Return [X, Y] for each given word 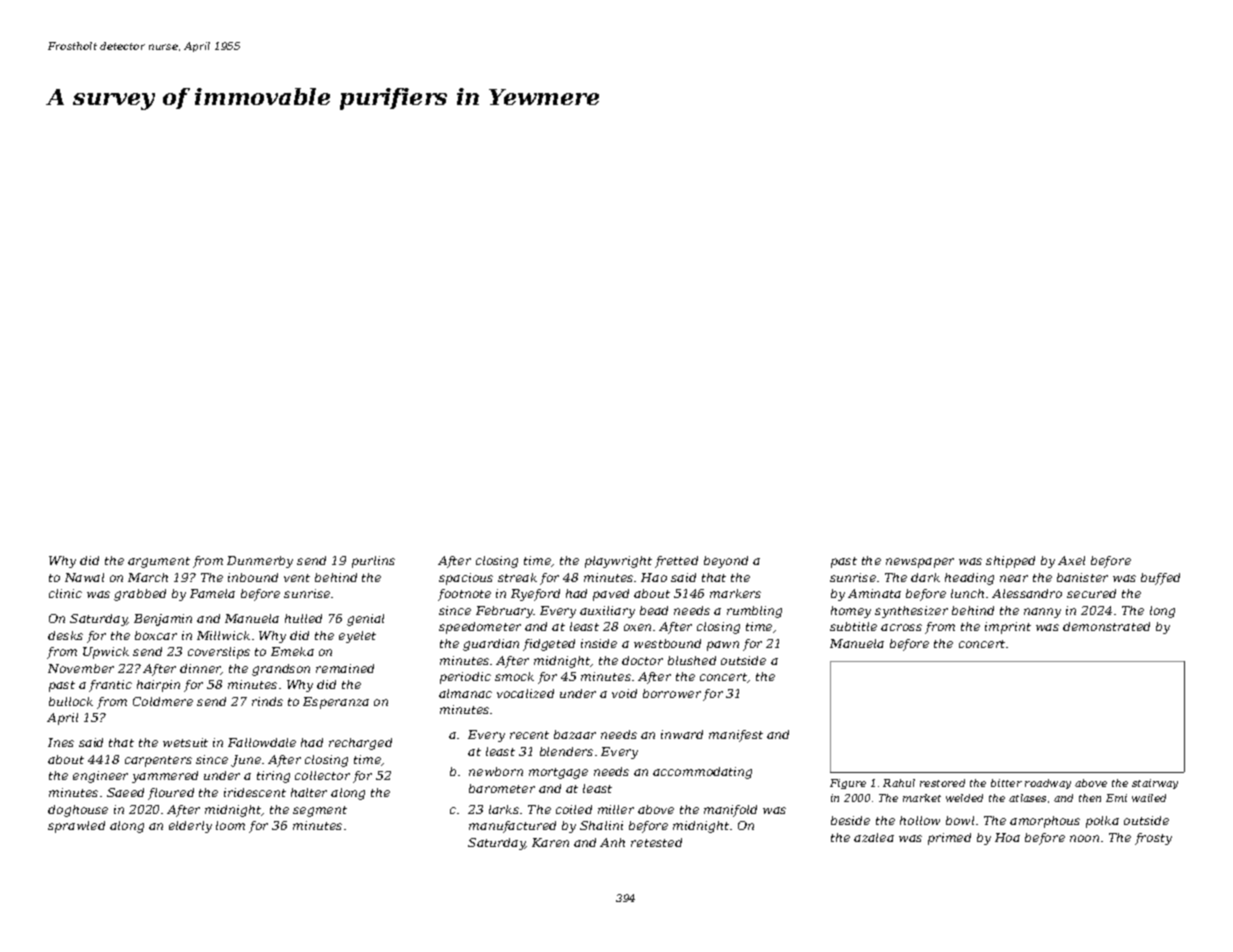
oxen [637, 627]
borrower [672, 693]
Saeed [125, 792]
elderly [190, 827]
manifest [736, 736]
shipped [1010, 562]
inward [682, 734]
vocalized [525, 693]
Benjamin [163, 620]
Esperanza [336, 703]
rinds [267, 701]
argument [159, 562]
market [922, 798]
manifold [730, 811]
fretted [676, 562]
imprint [1008, 628]
